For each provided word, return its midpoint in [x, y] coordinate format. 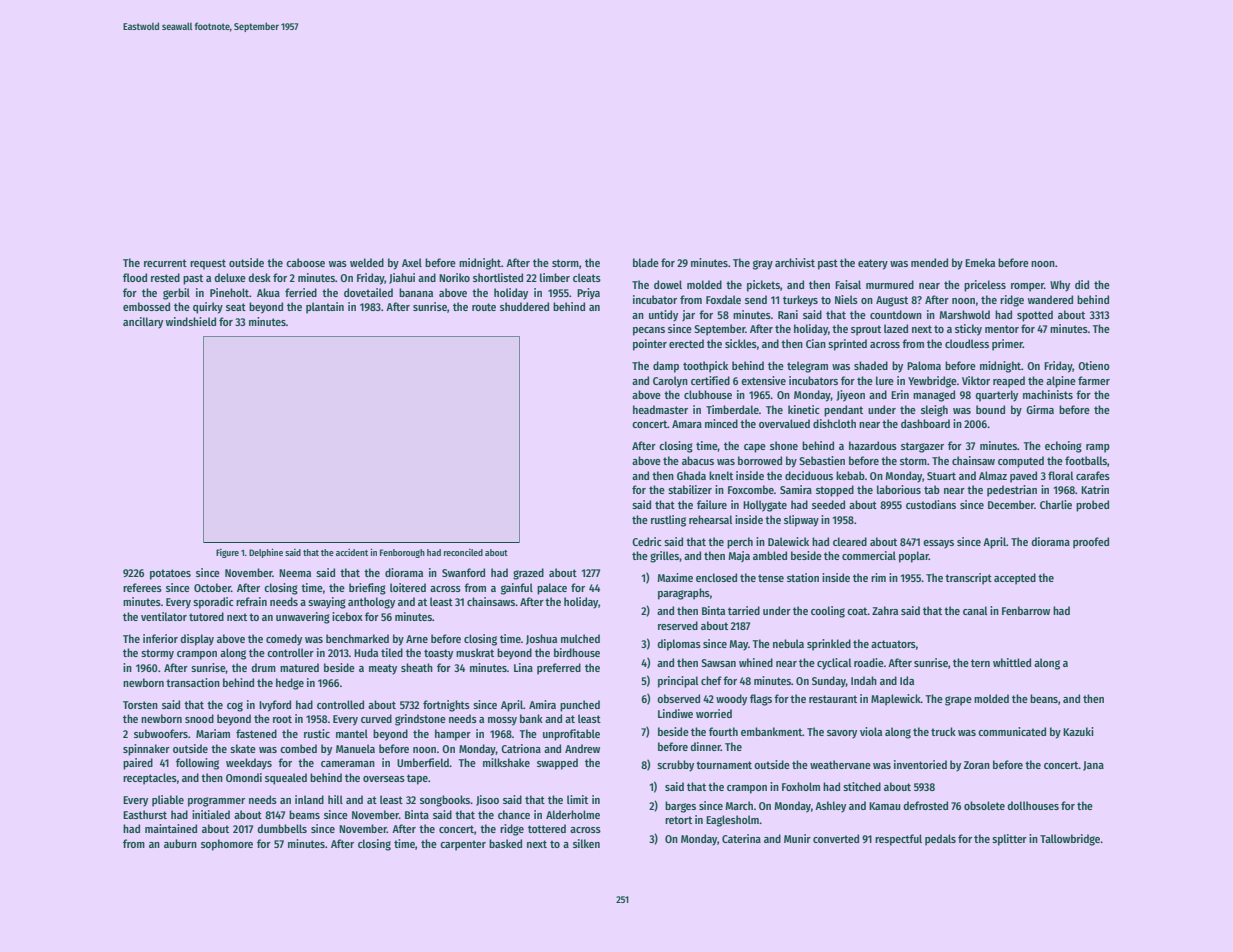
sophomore [227, 845]
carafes [1093, 475]
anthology [371, 603]
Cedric [647, 541]
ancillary [143, 323]
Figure [227, 553]
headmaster [660, 409]
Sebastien [822, 460]
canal [975, 610]
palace [552, 589]
